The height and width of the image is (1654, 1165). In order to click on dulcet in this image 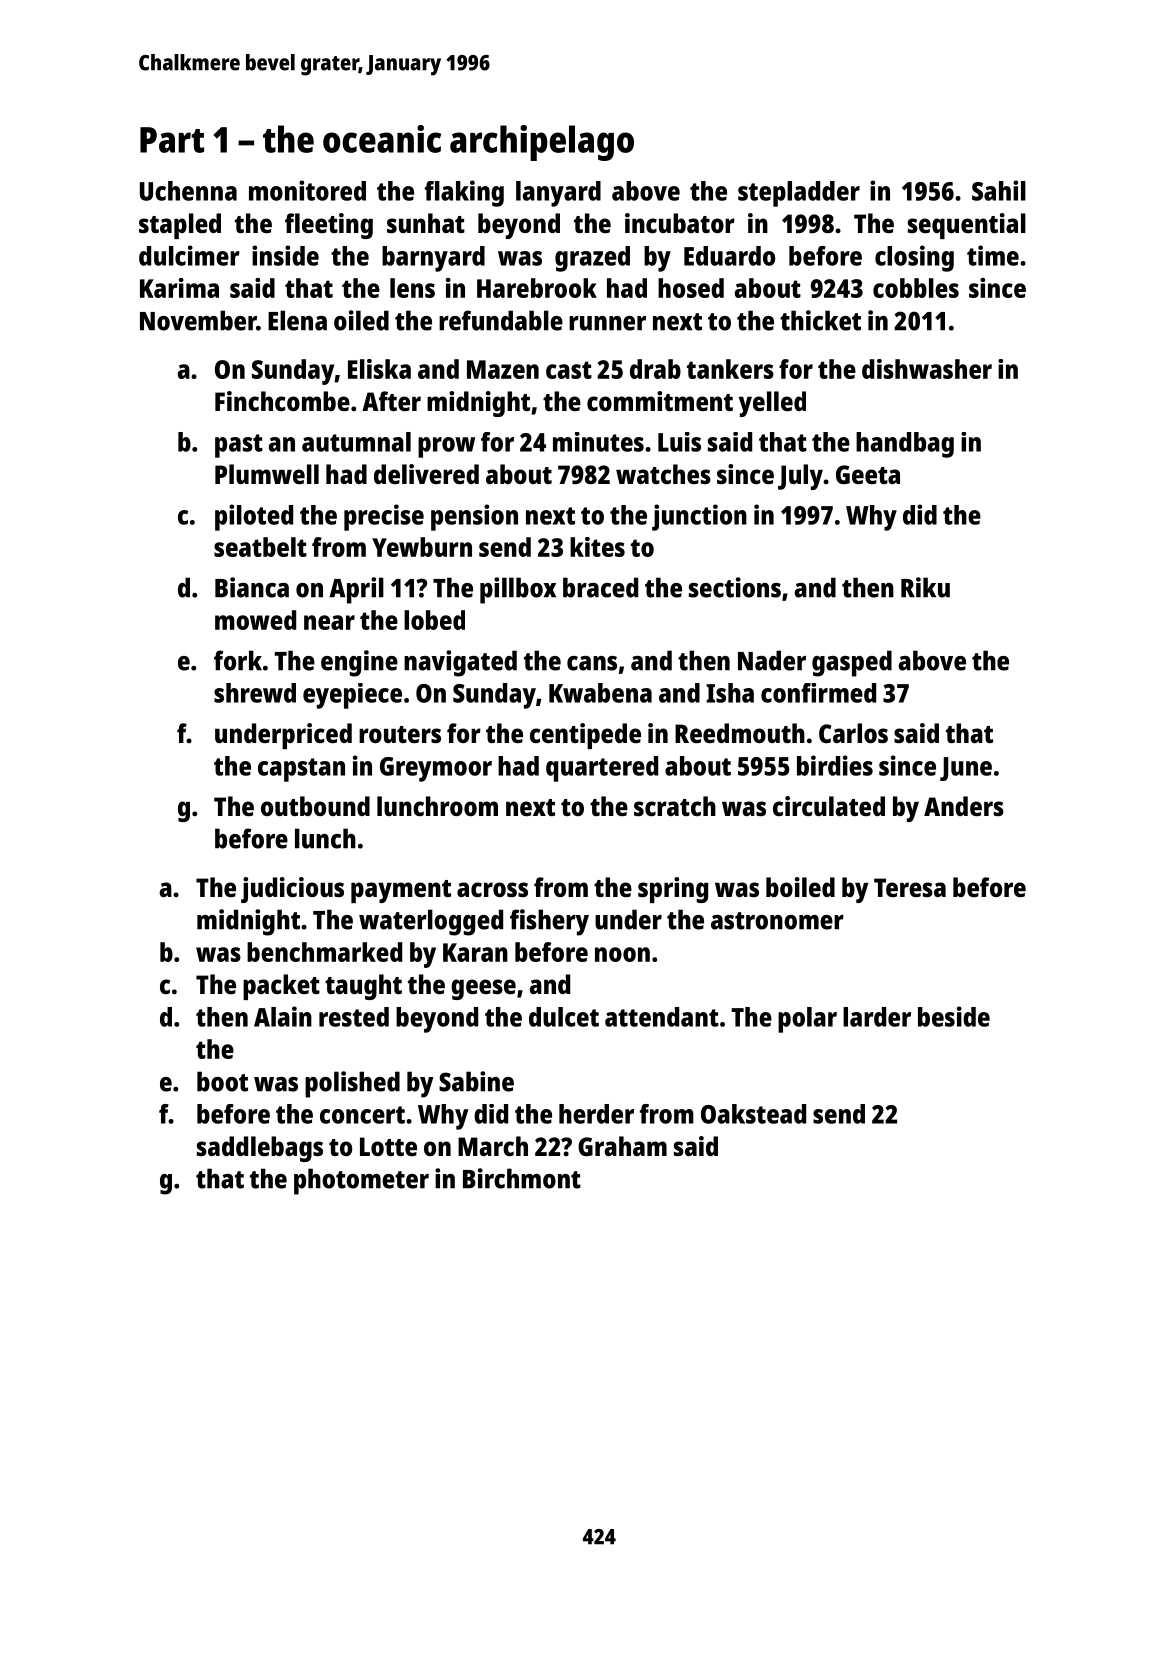, I will do `click(564, 1017)`.
